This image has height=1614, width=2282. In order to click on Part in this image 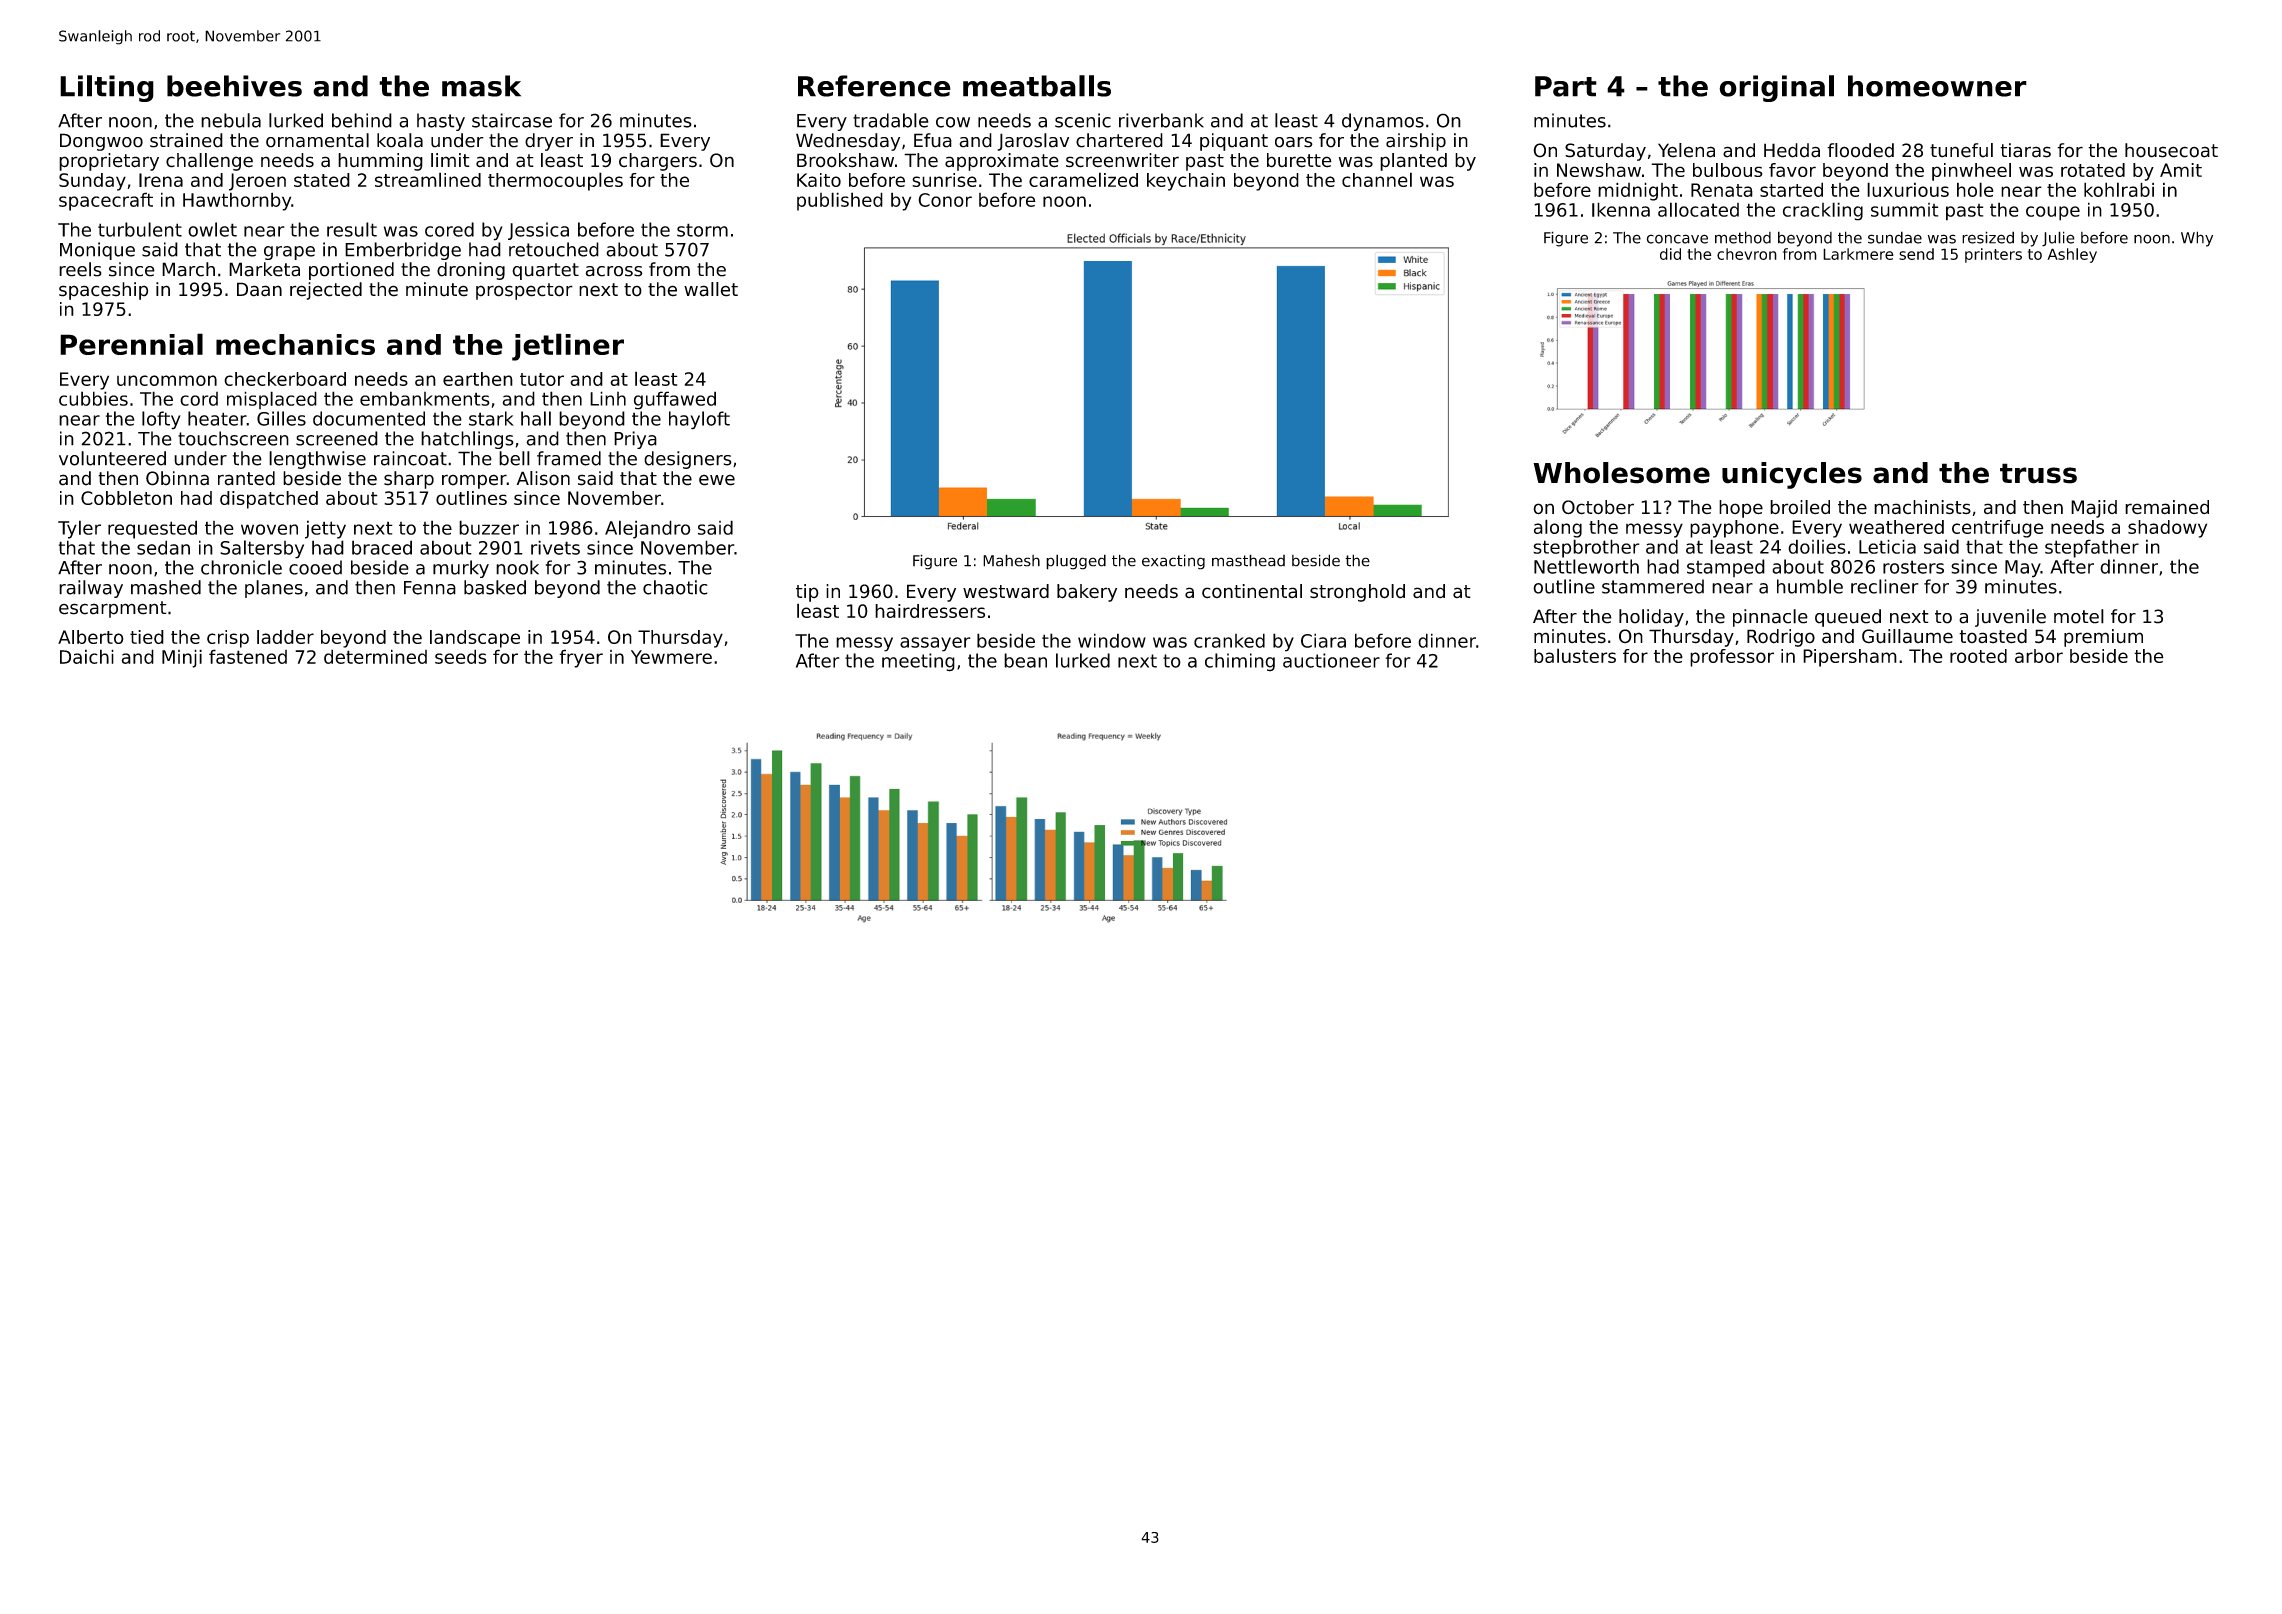, I will do `click(1566, 86)`.
